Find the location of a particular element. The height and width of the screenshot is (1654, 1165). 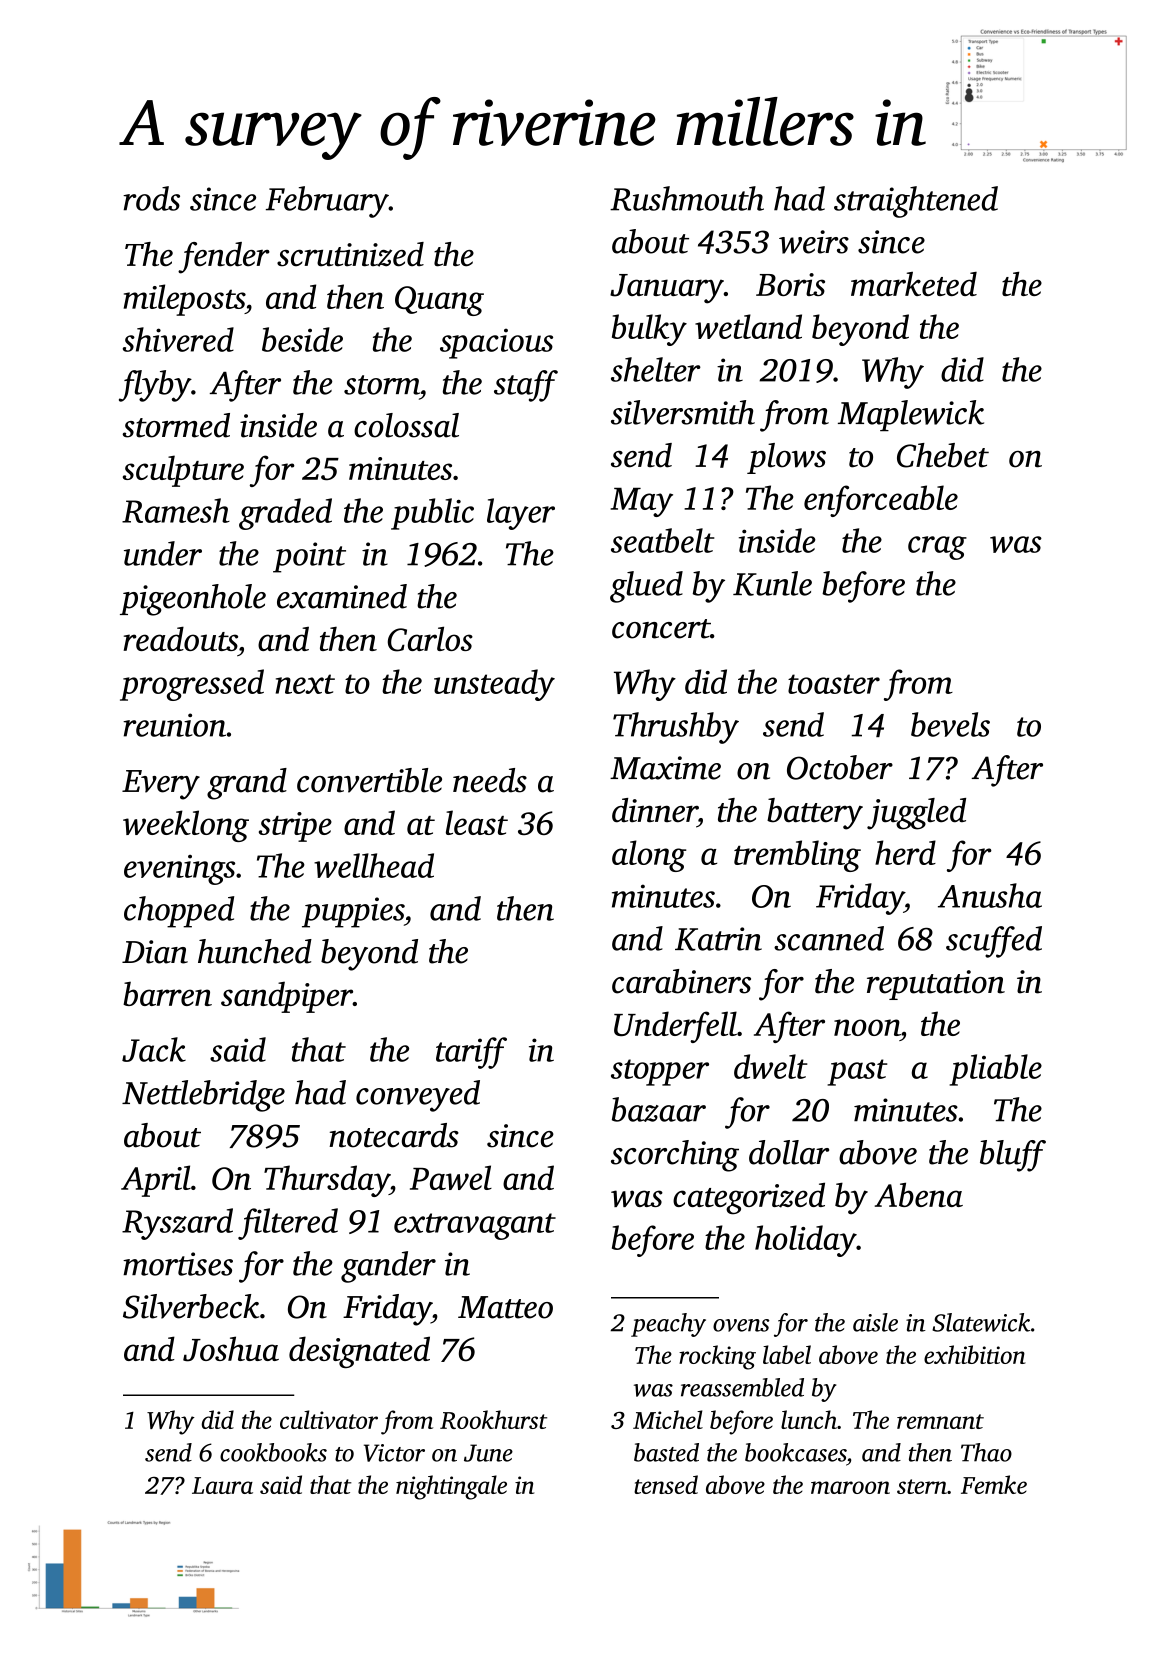

chopped is located at coordinates (179, 912).
